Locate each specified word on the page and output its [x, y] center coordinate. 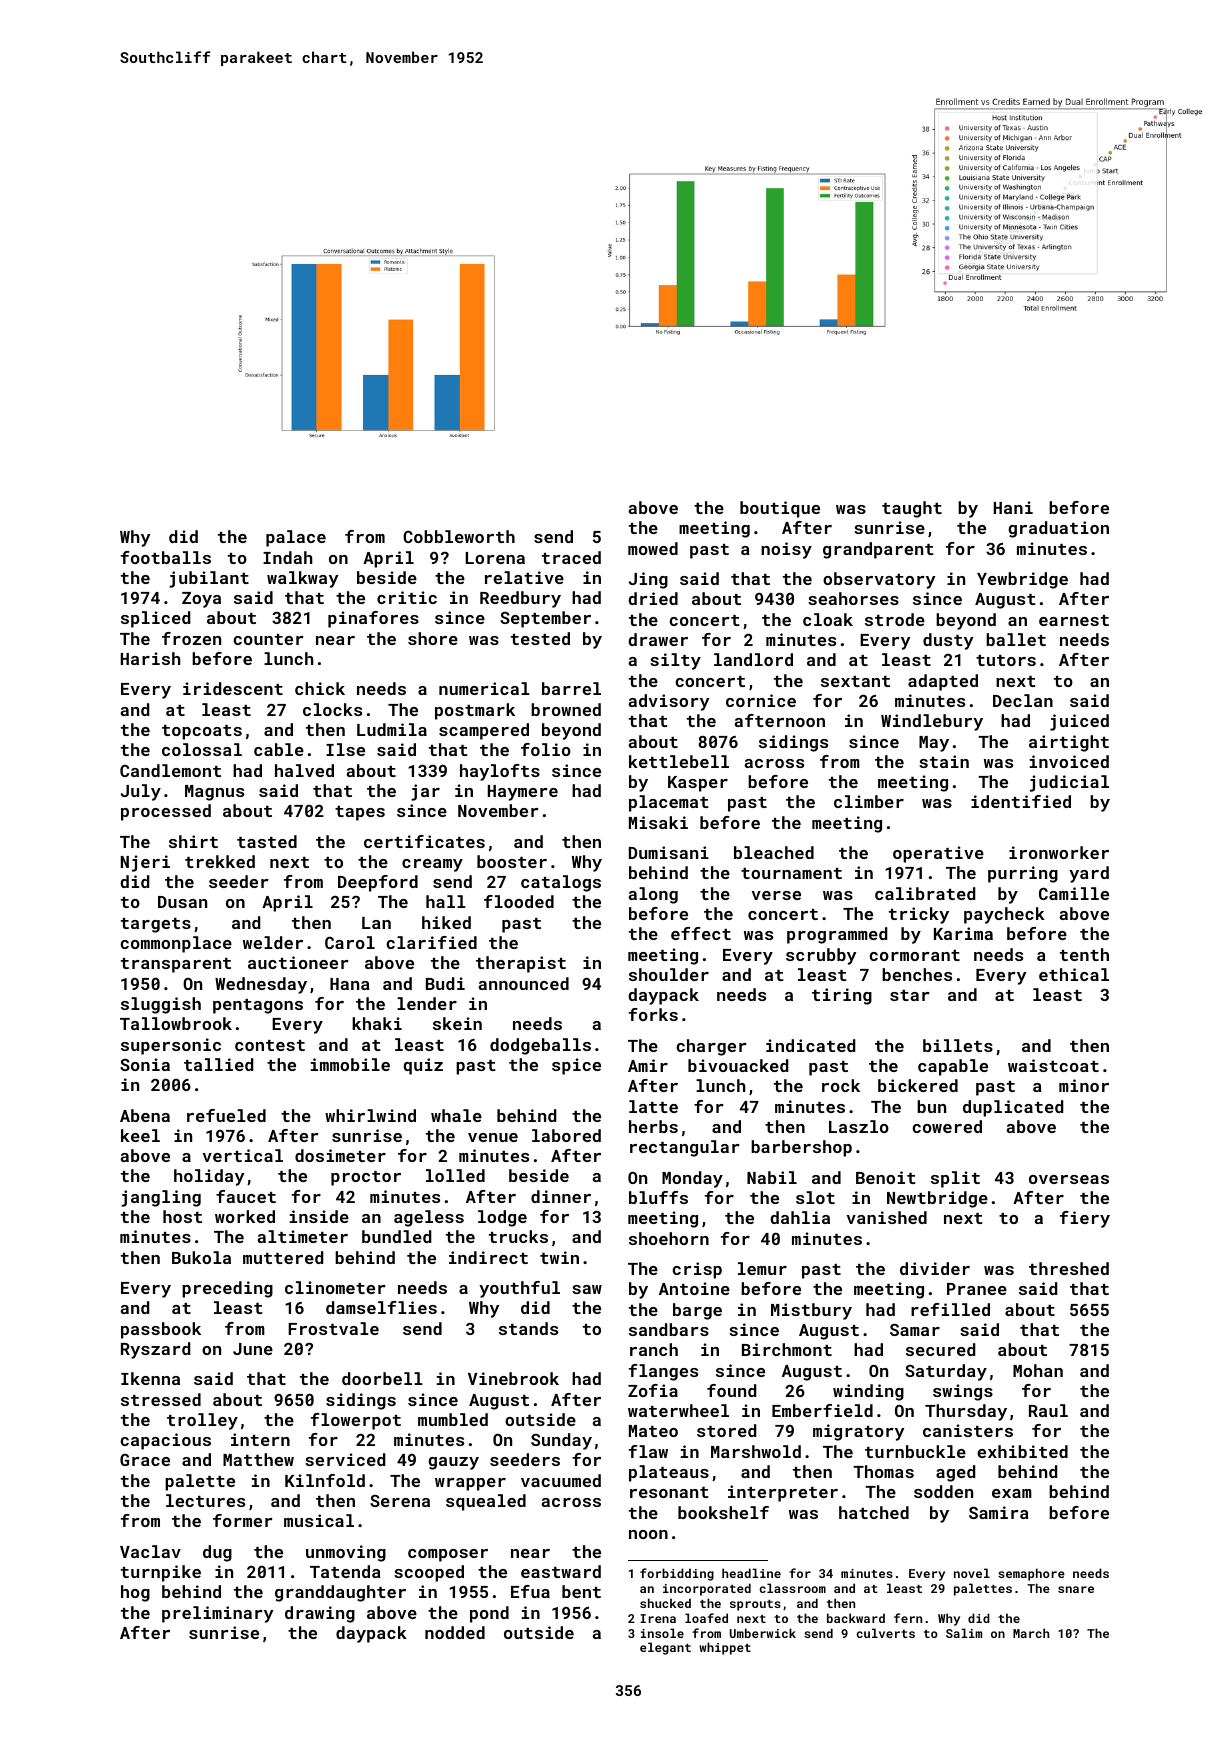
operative [938, 854]
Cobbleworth [459, 536]
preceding [227, 1289]
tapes [360, 813]
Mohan [1038, 1370]
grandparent [878, 550]
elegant [665, 1648]
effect [701, 933]
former [243, 1520]
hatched [874, 1512]
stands [528, 1328]
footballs [166, 557]
